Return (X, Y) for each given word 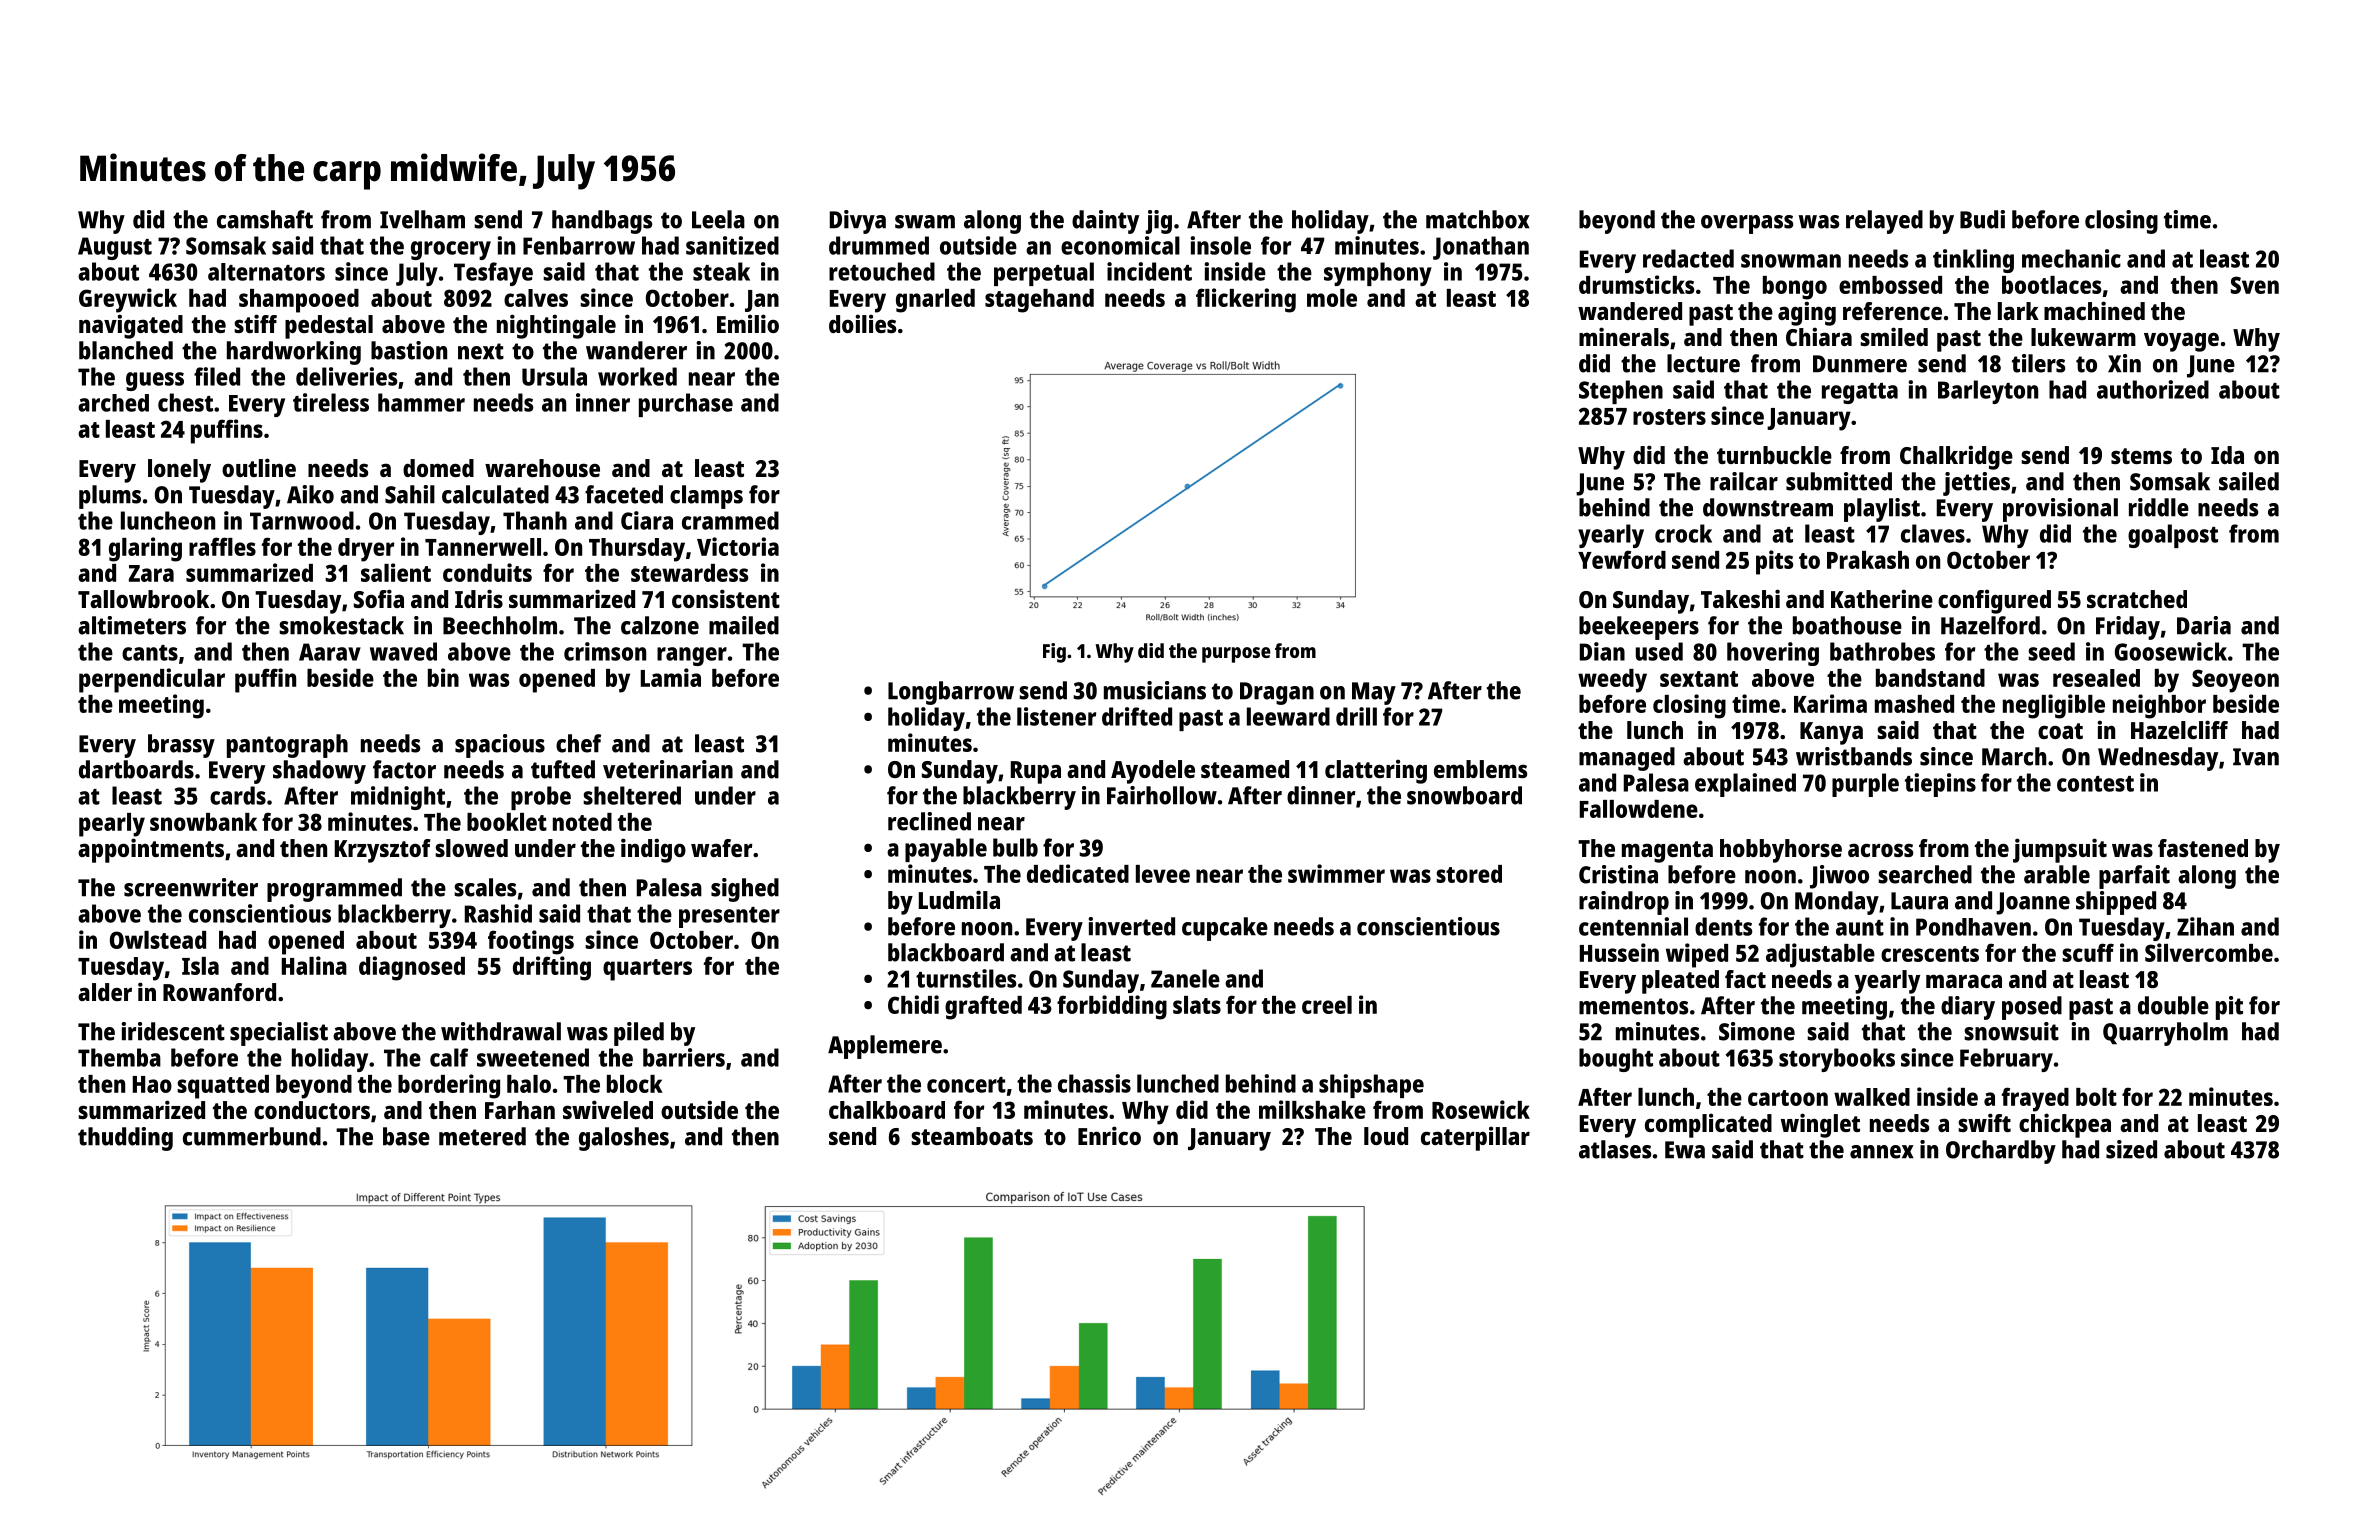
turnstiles (966, 978)
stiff (255, 323)
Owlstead (158, 940)
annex (1882, 1152)
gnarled (935, 301)
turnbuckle (1774, 455)
